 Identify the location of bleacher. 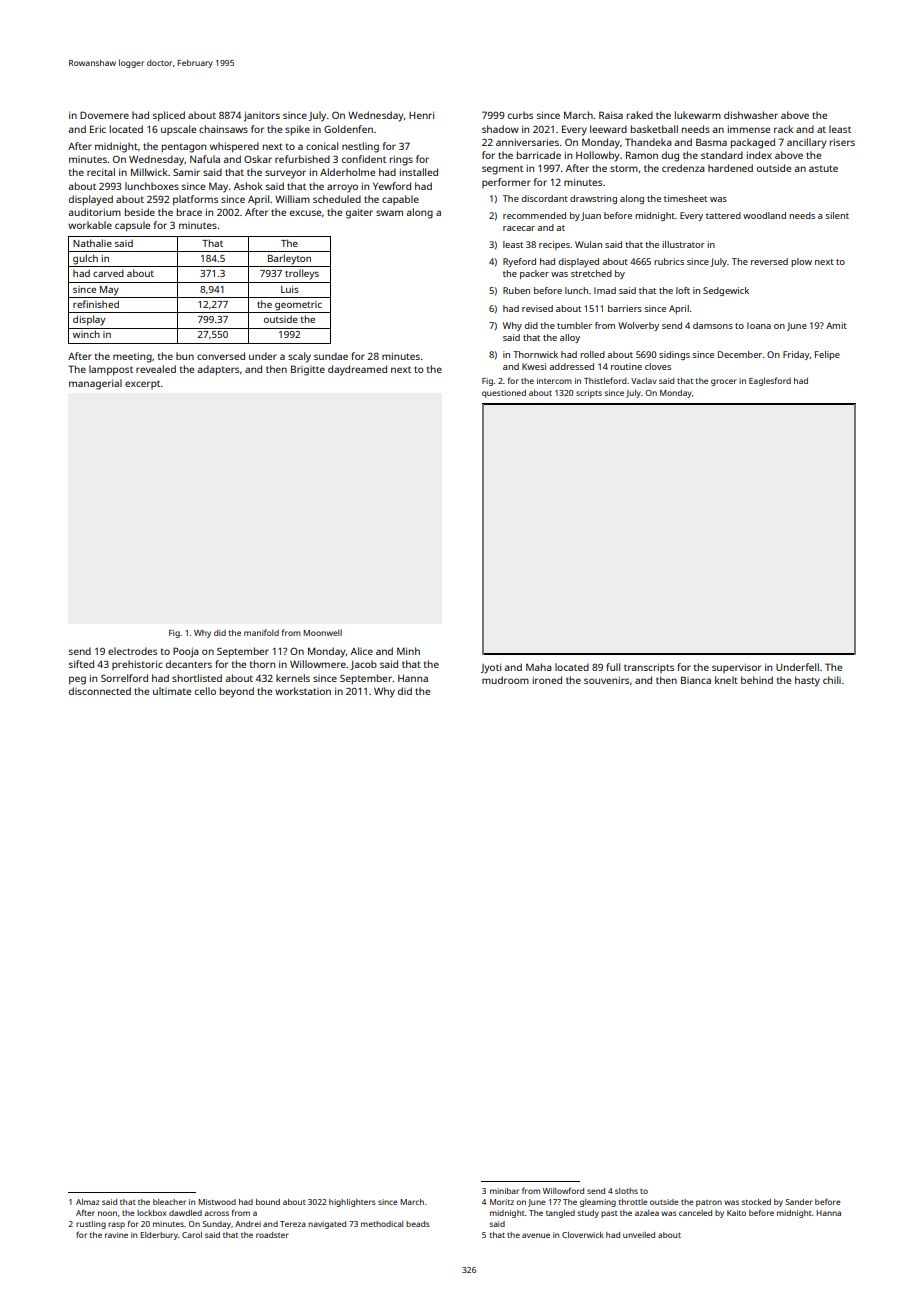
(169, 1202).
